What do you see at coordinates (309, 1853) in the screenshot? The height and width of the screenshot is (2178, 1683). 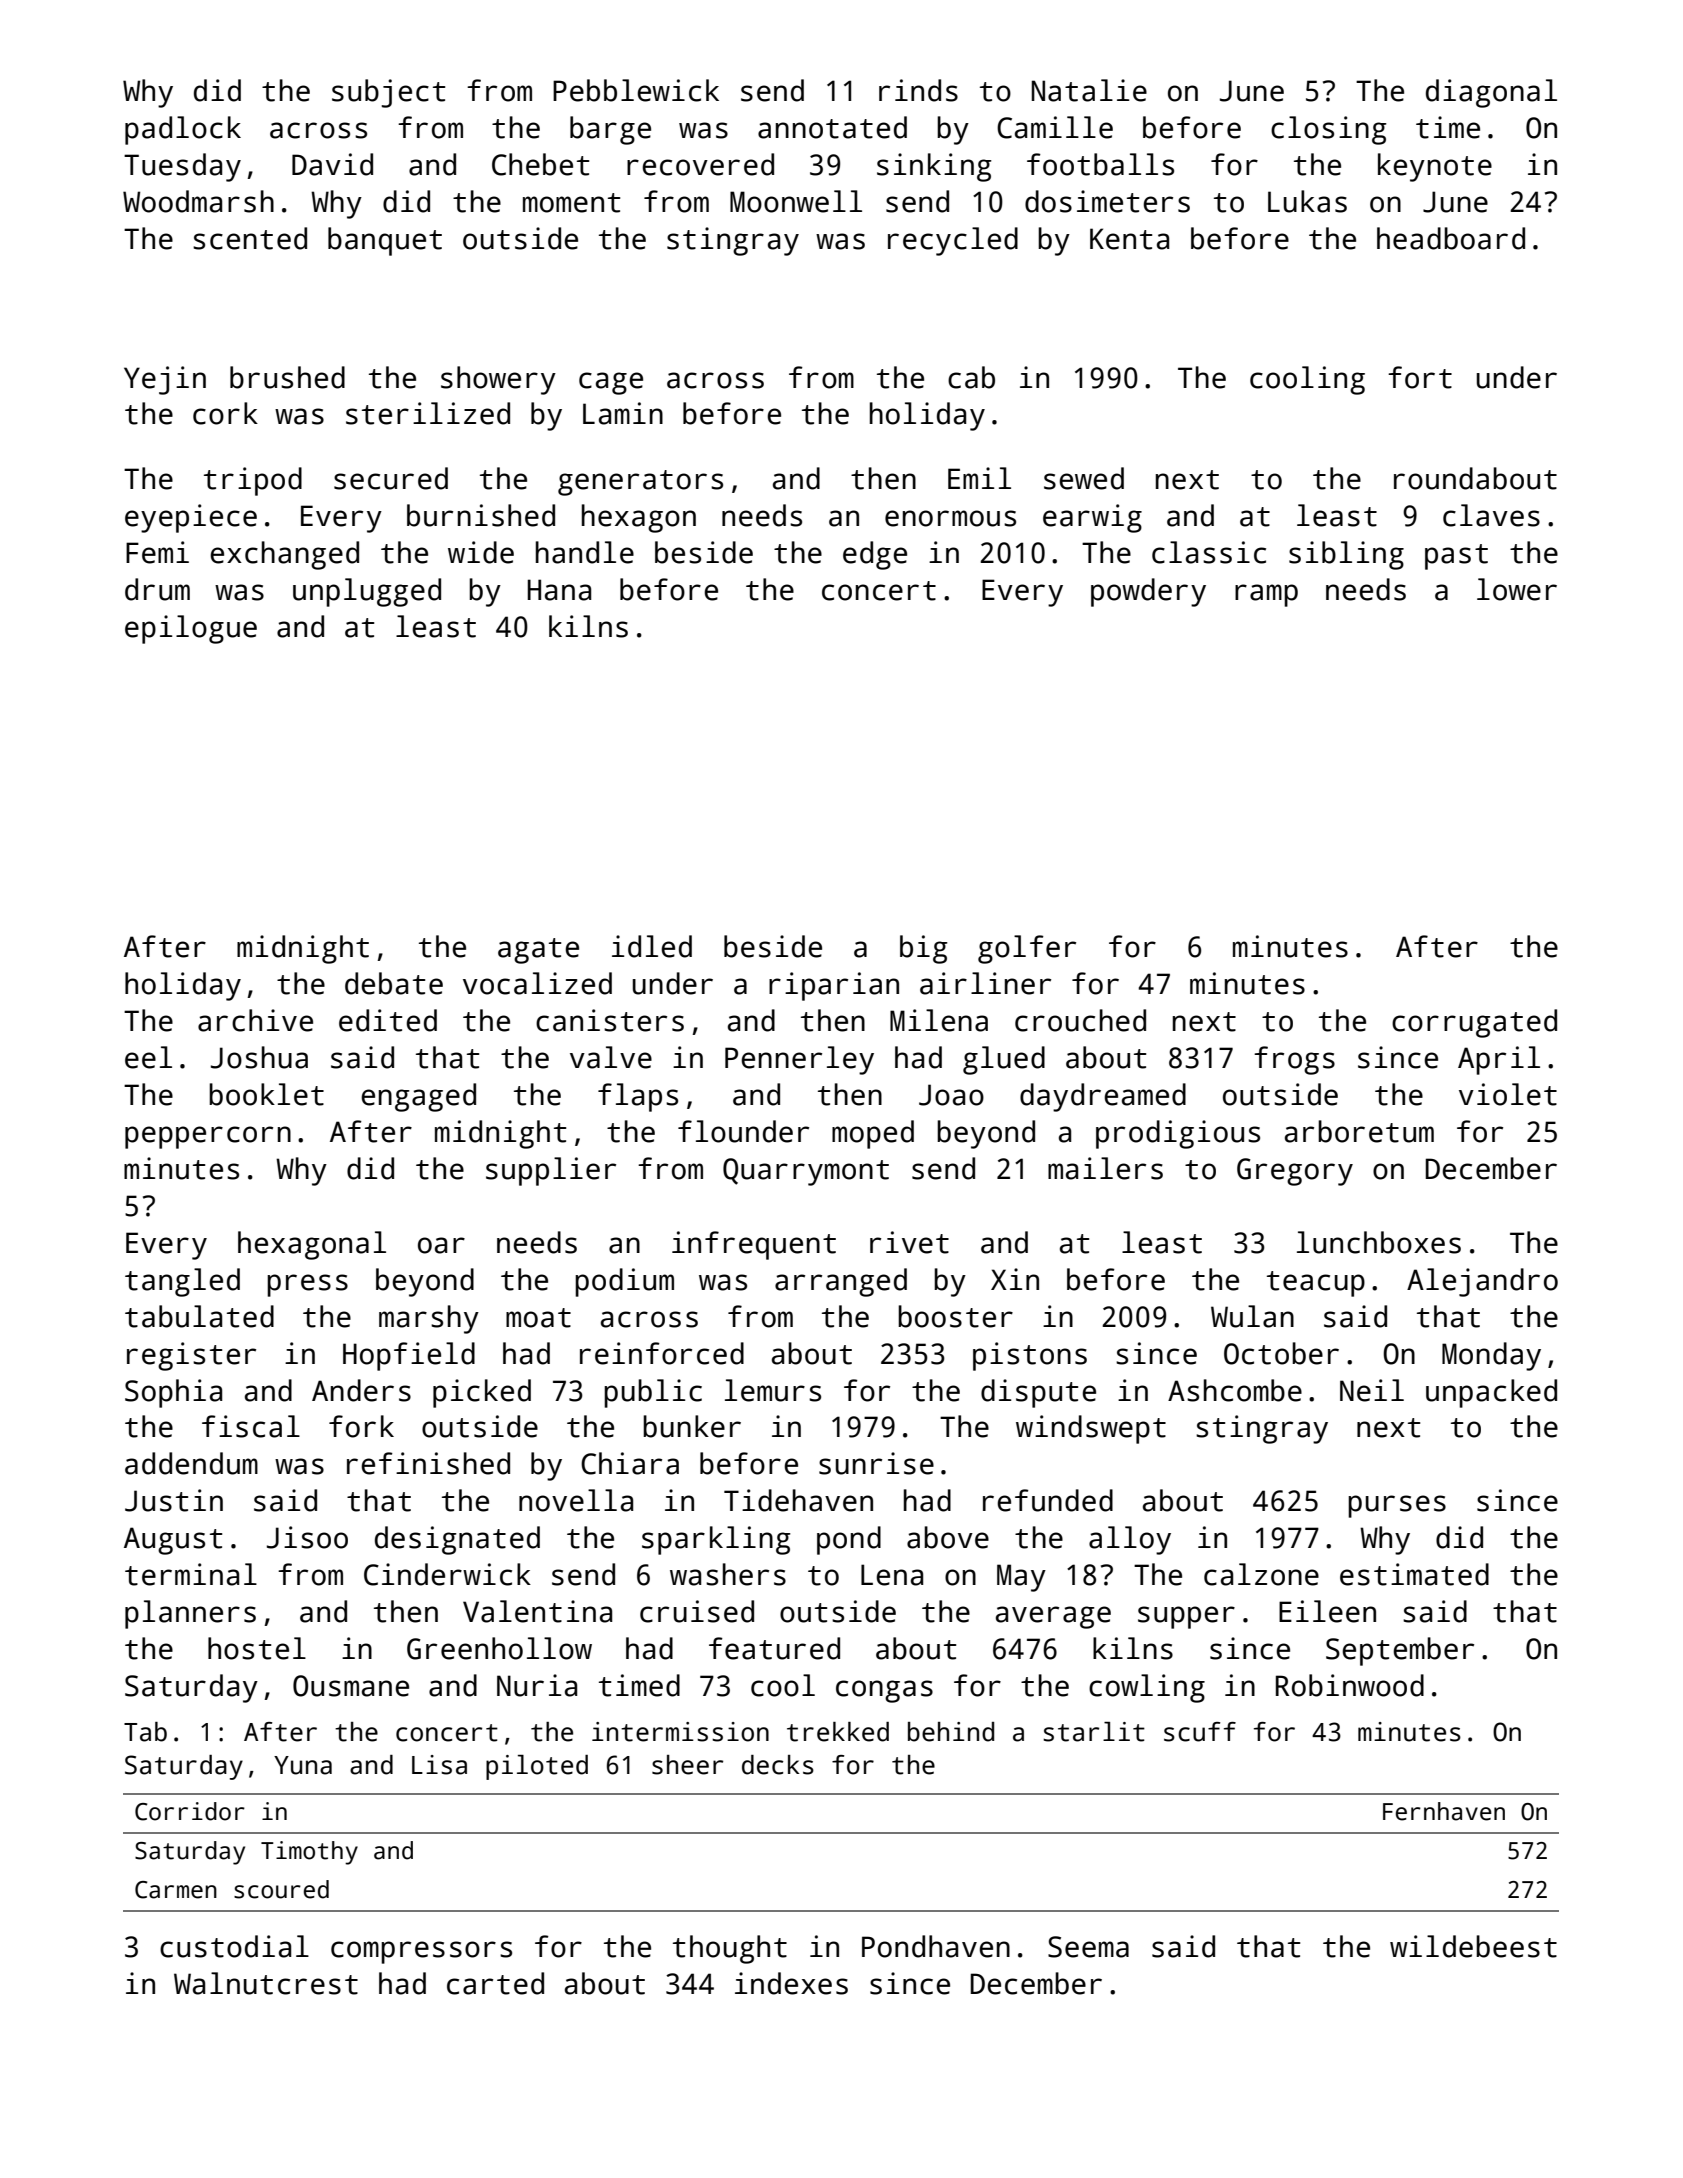 I see `Timothy` at bounding box center [309, 1853].
